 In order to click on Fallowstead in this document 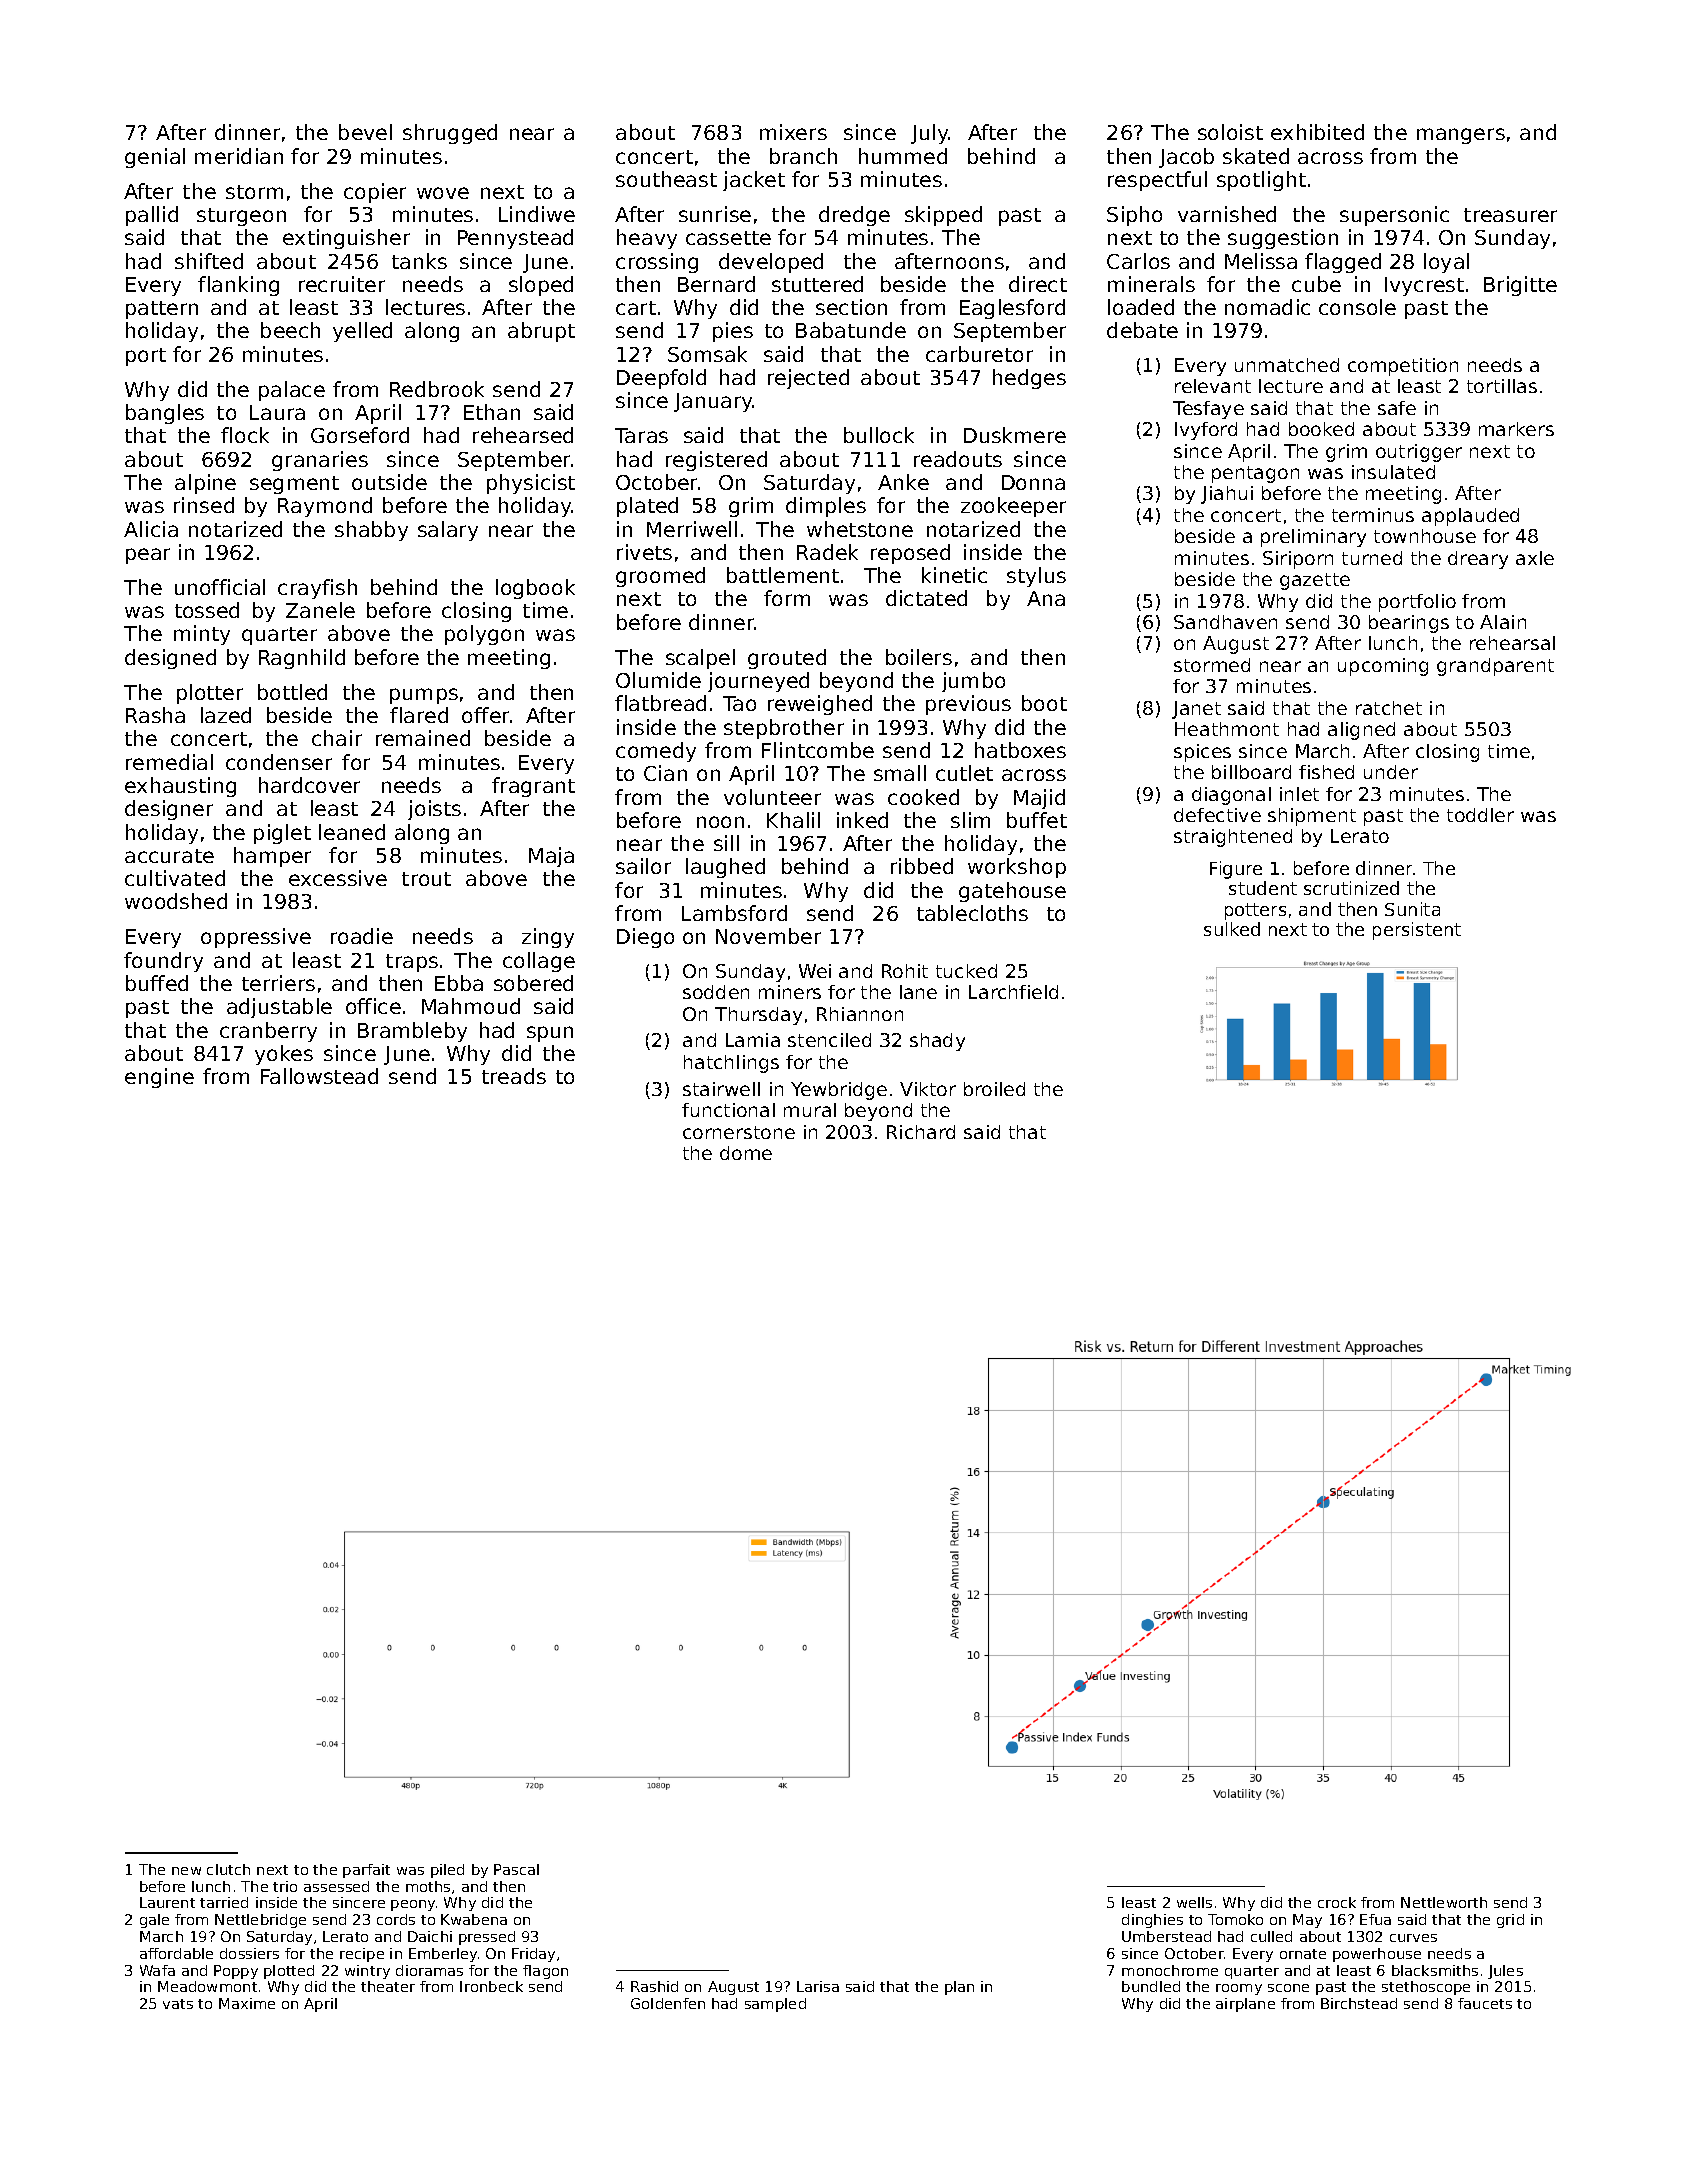, I will do `click(319, 1076)`.
